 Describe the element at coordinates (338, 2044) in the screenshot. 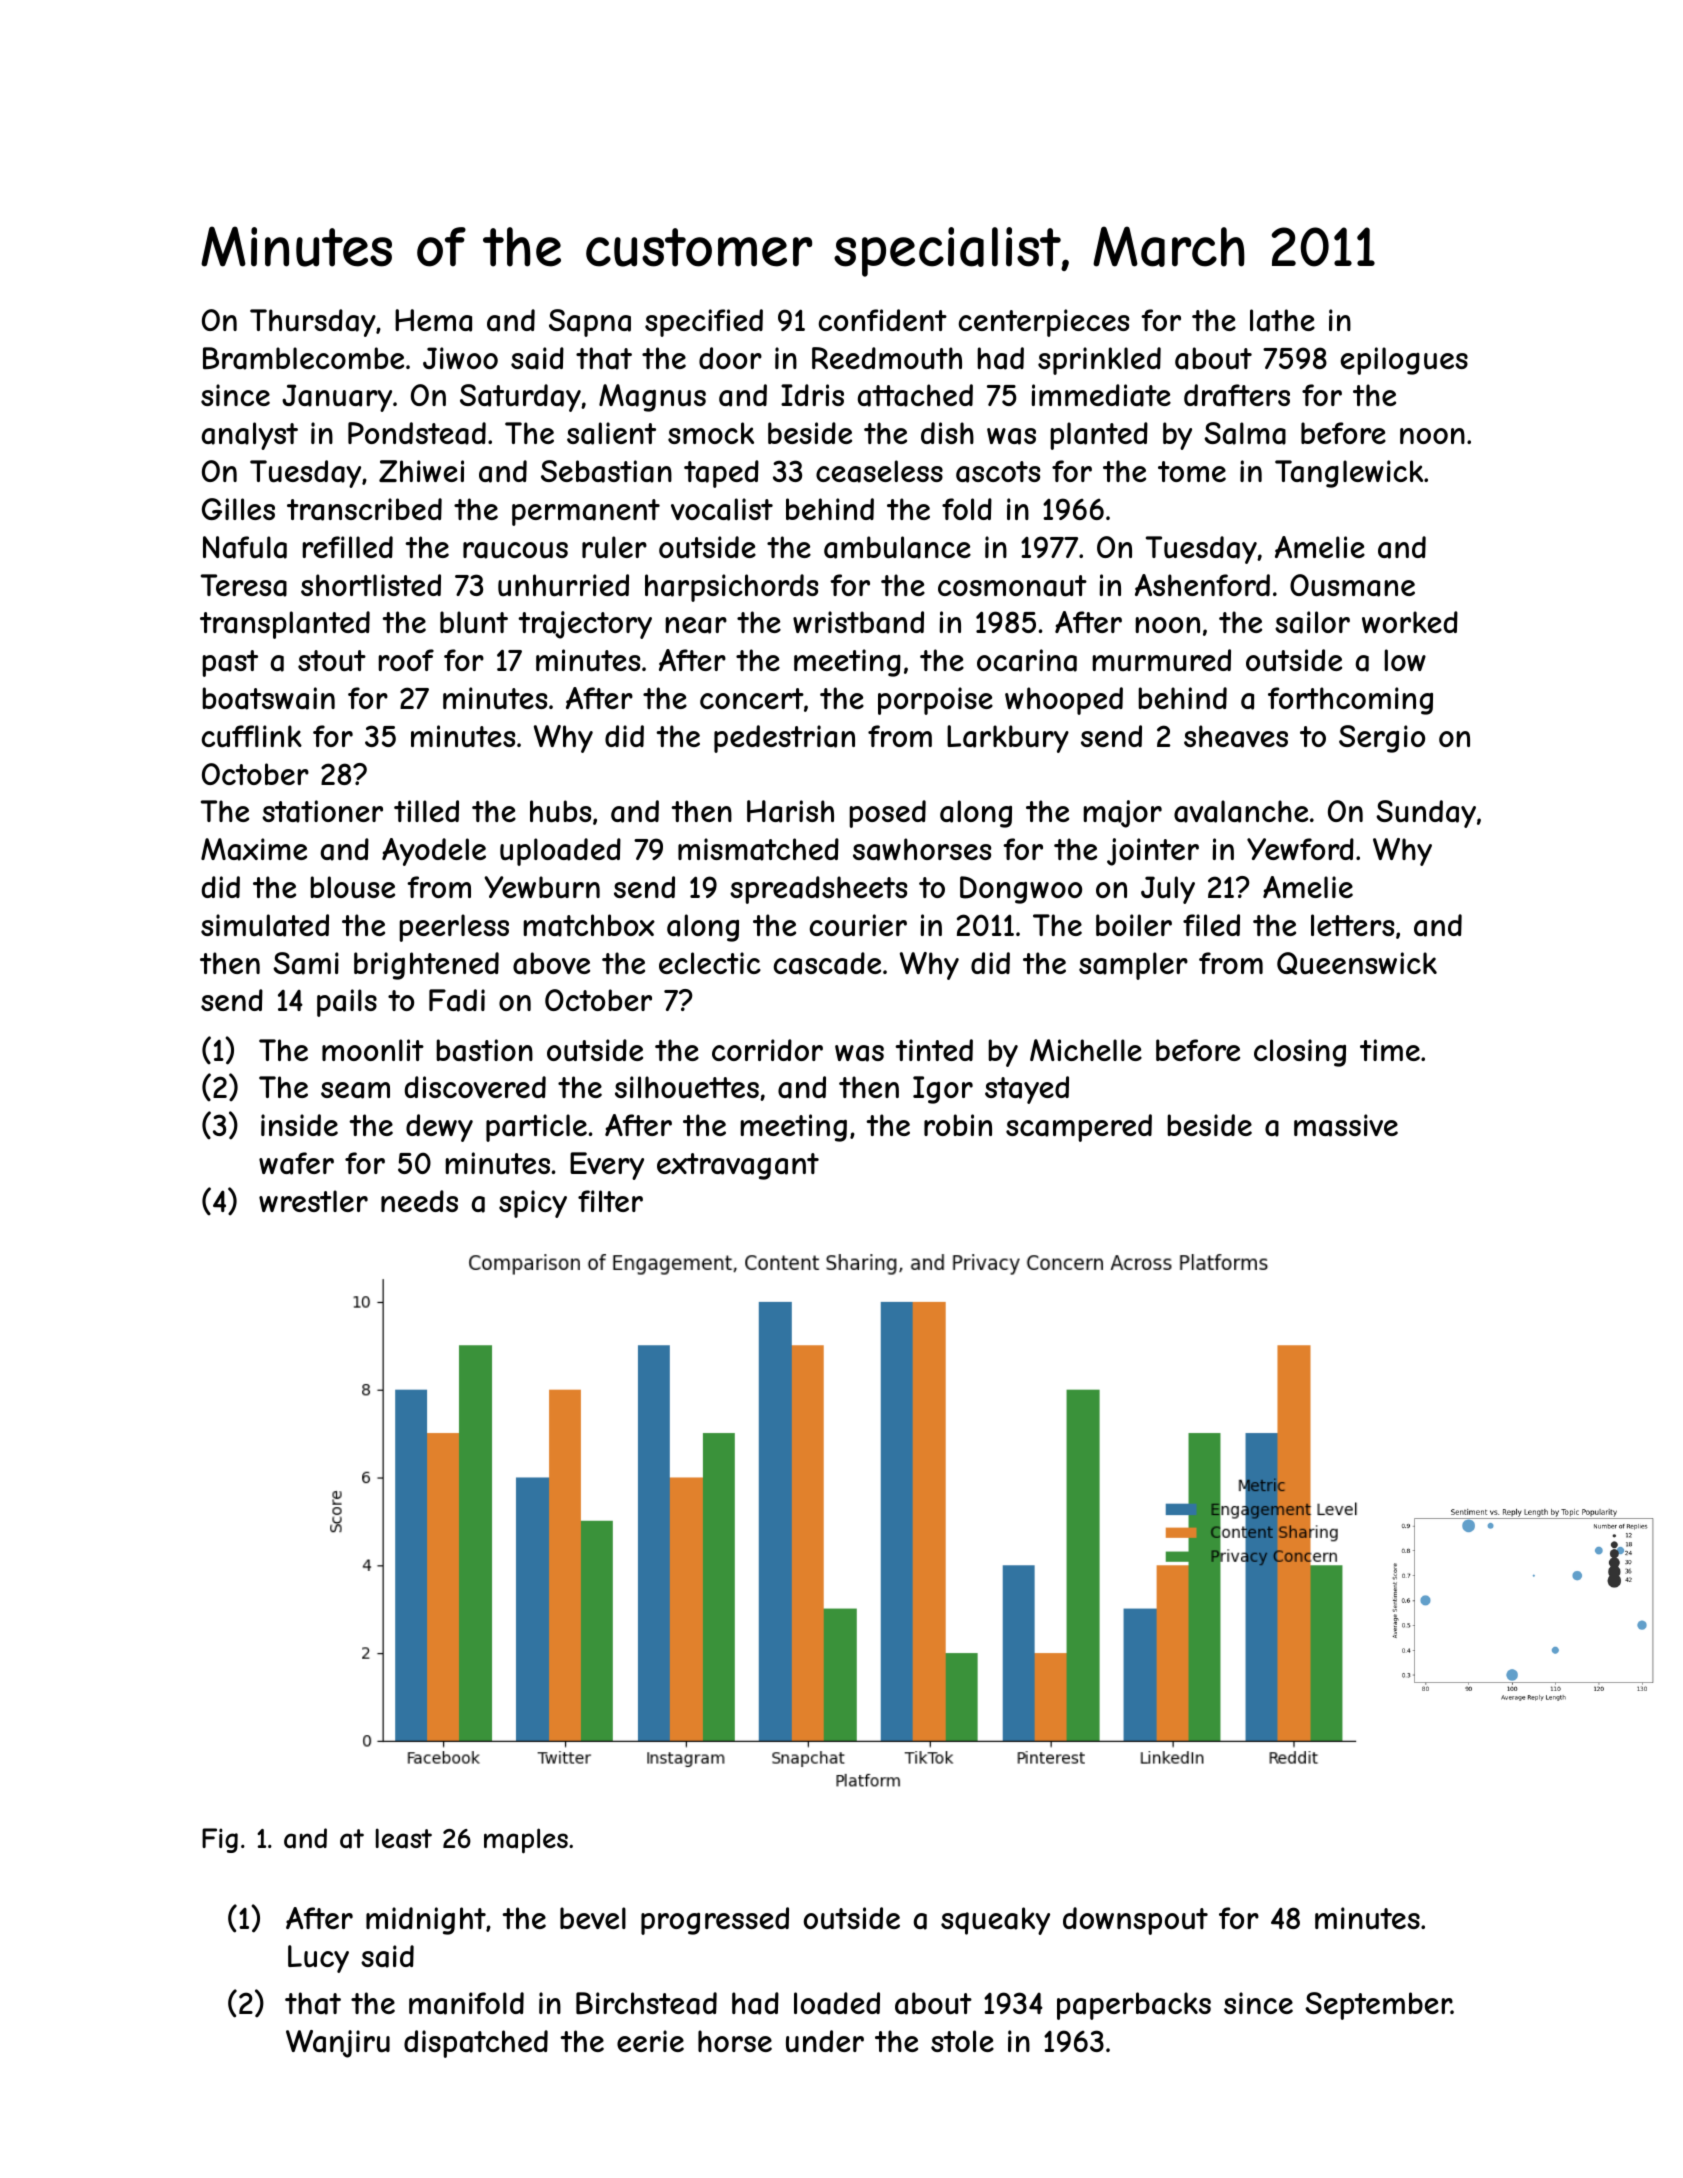

I see `Wanjiru` at that location.
